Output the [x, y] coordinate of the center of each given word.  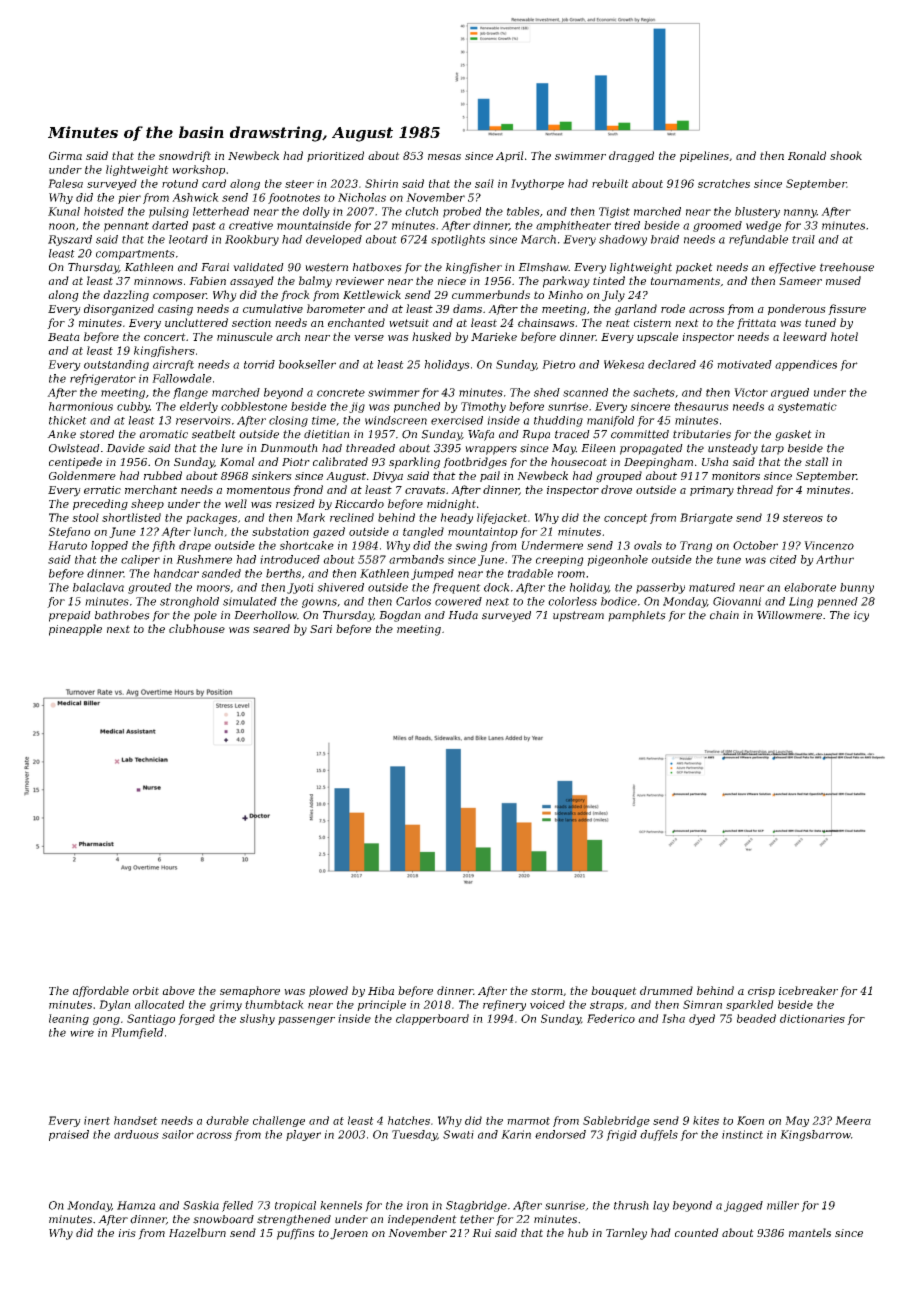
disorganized [119, 310]
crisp [761, 992]
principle [381, 1005]
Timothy [483, 407]
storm [547, 991]
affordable [101, 991]
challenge [279, 1121]
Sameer [800, 281]
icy [861, 616]
